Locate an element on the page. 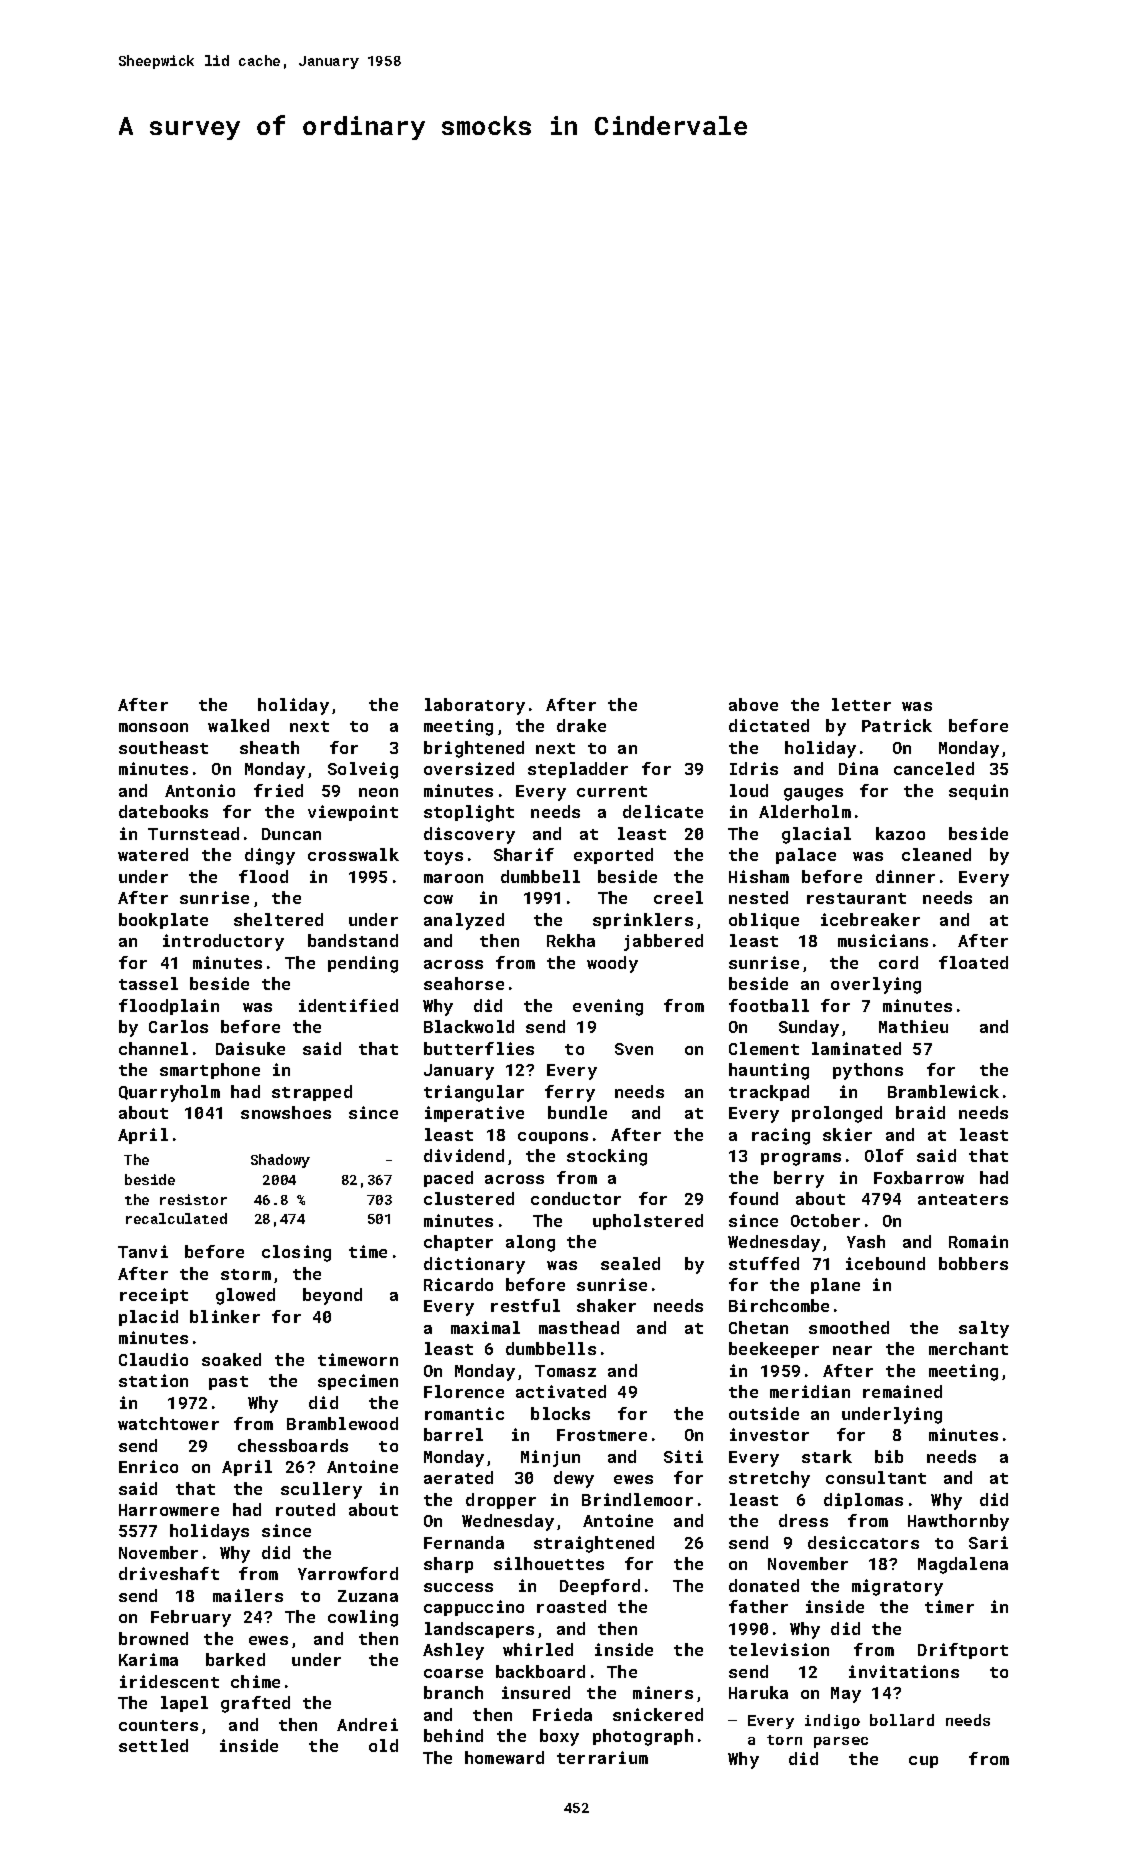  stocking is located at coordinates (607, 1157).
